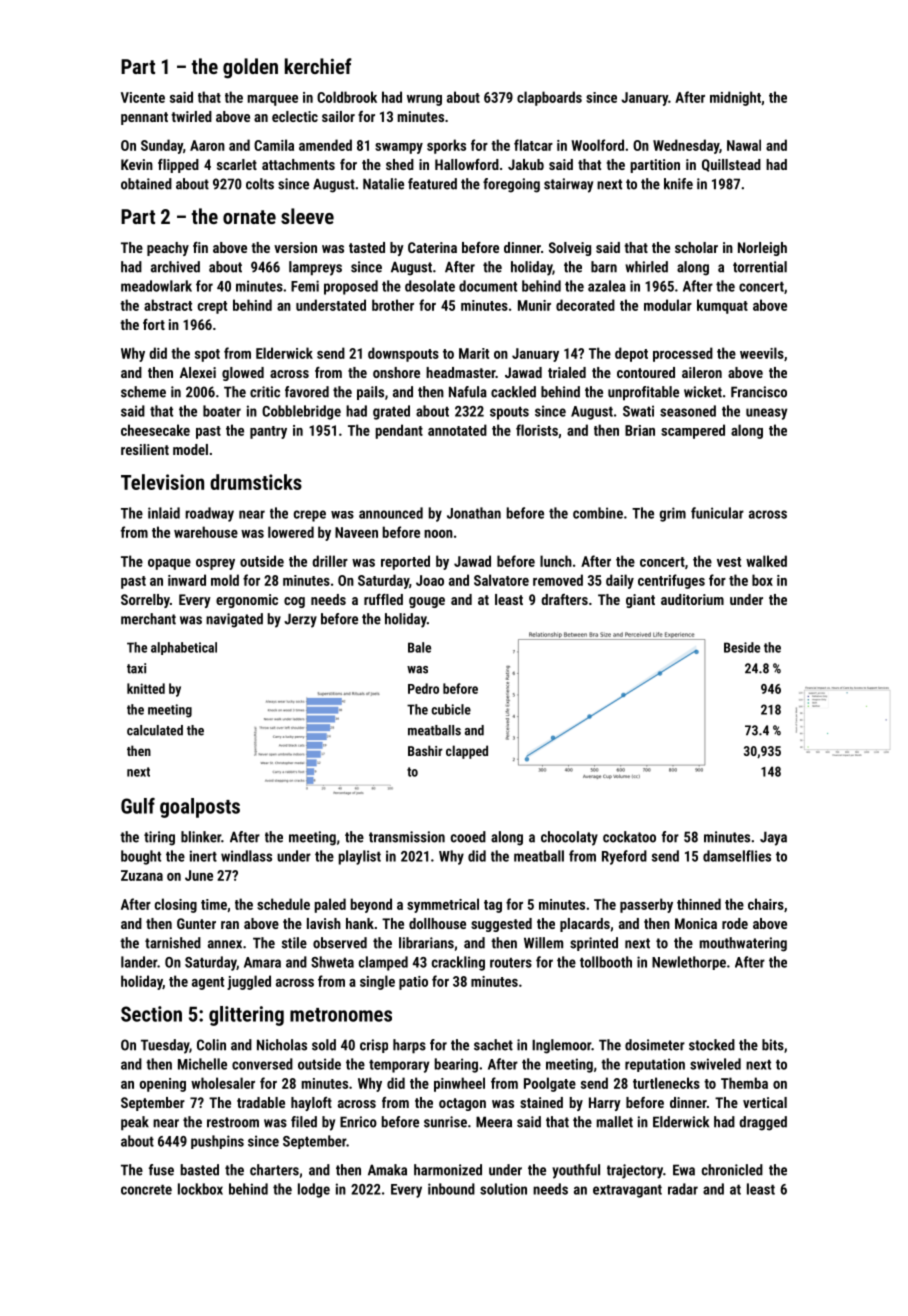 The width and height of the screenshot is (908, 1316). What do you see at coordinates (265, 392) in the screenshot?
I see `critic` at bounding box center [265, 392].
